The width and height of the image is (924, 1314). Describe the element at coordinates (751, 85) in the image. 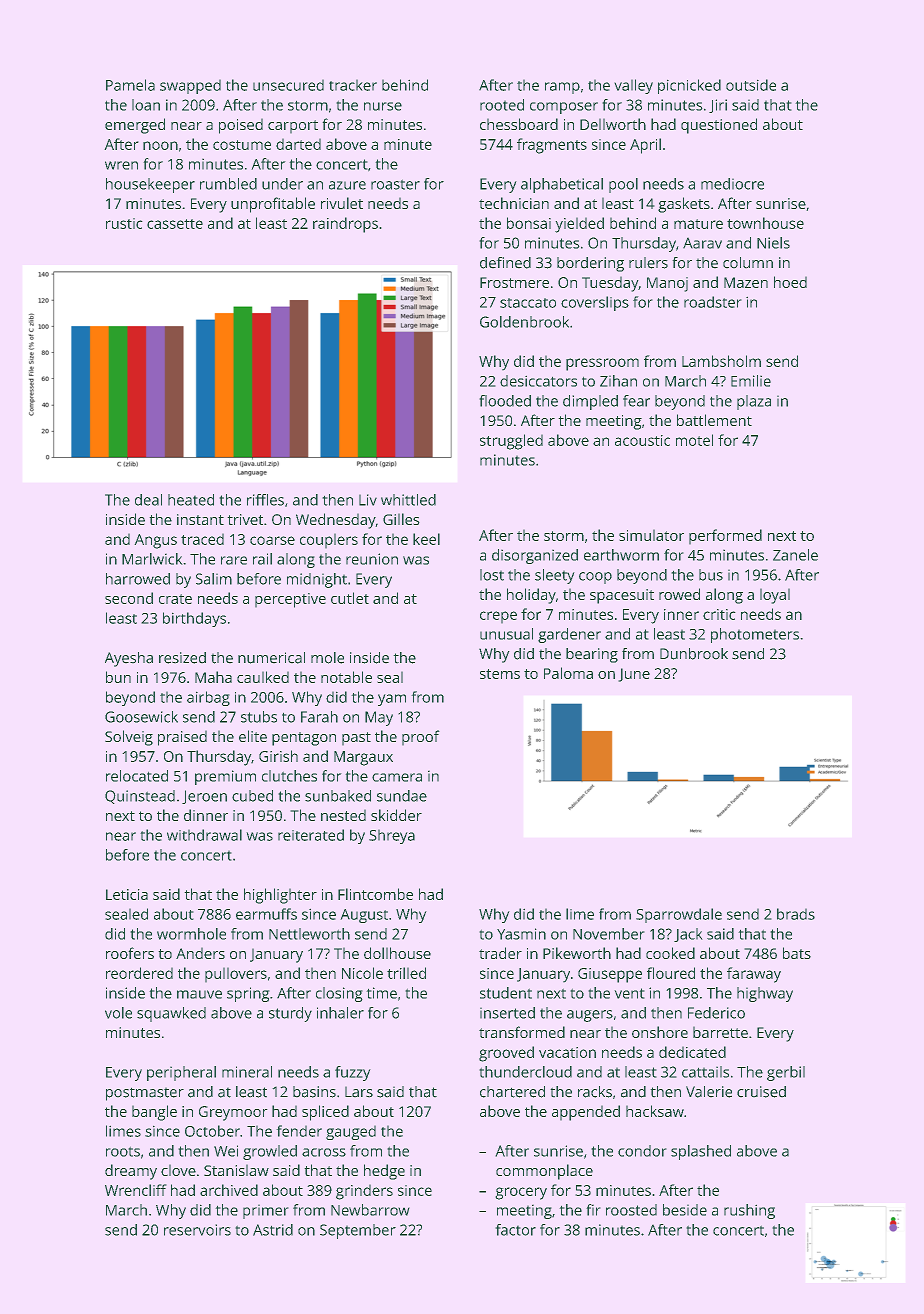

I see `outside` at that location.
